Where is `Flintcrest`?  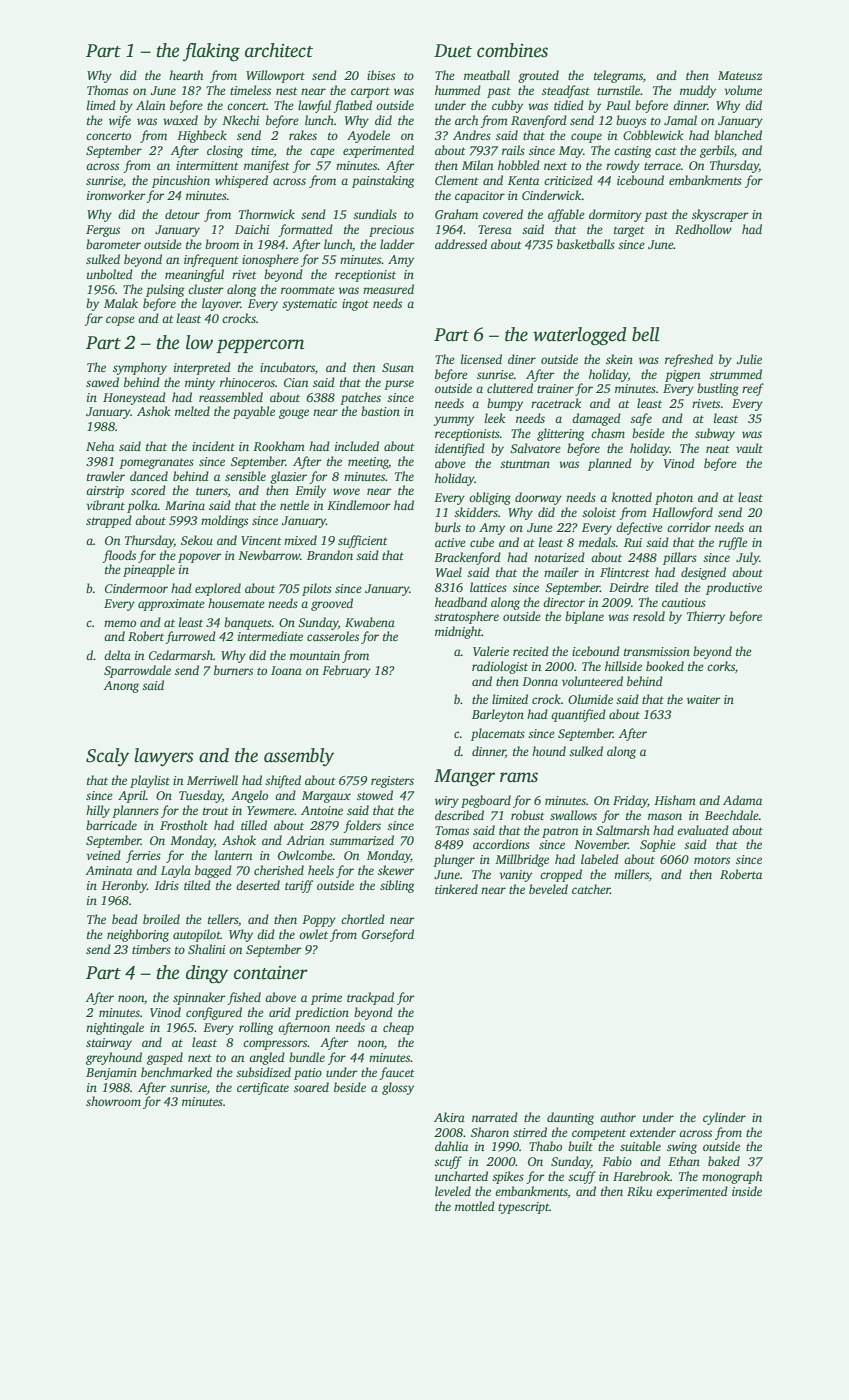
Flintcrest is located at coordinates (625, 572).
